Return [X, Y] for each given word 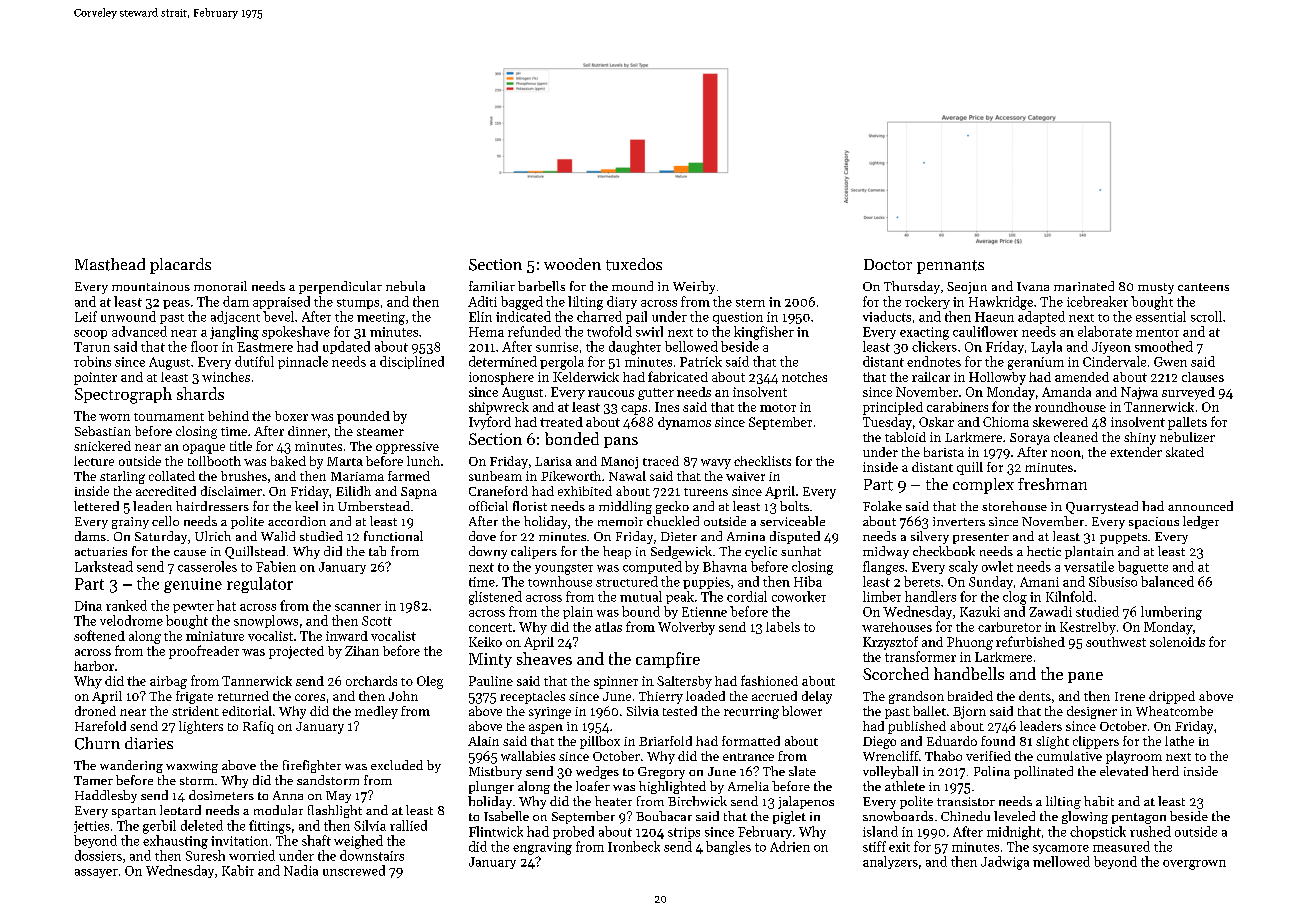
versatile [1089, 566]
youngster [564, 569]
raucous [611, 393]
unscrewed [354, 870]
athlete [905, 786]
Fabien [276, 566]
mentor [1157, 333]
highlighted [672, 787]
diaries [149, 743]
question [738, 318]
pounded [363, 417]
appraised [281, 302]
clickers [934, 346]
